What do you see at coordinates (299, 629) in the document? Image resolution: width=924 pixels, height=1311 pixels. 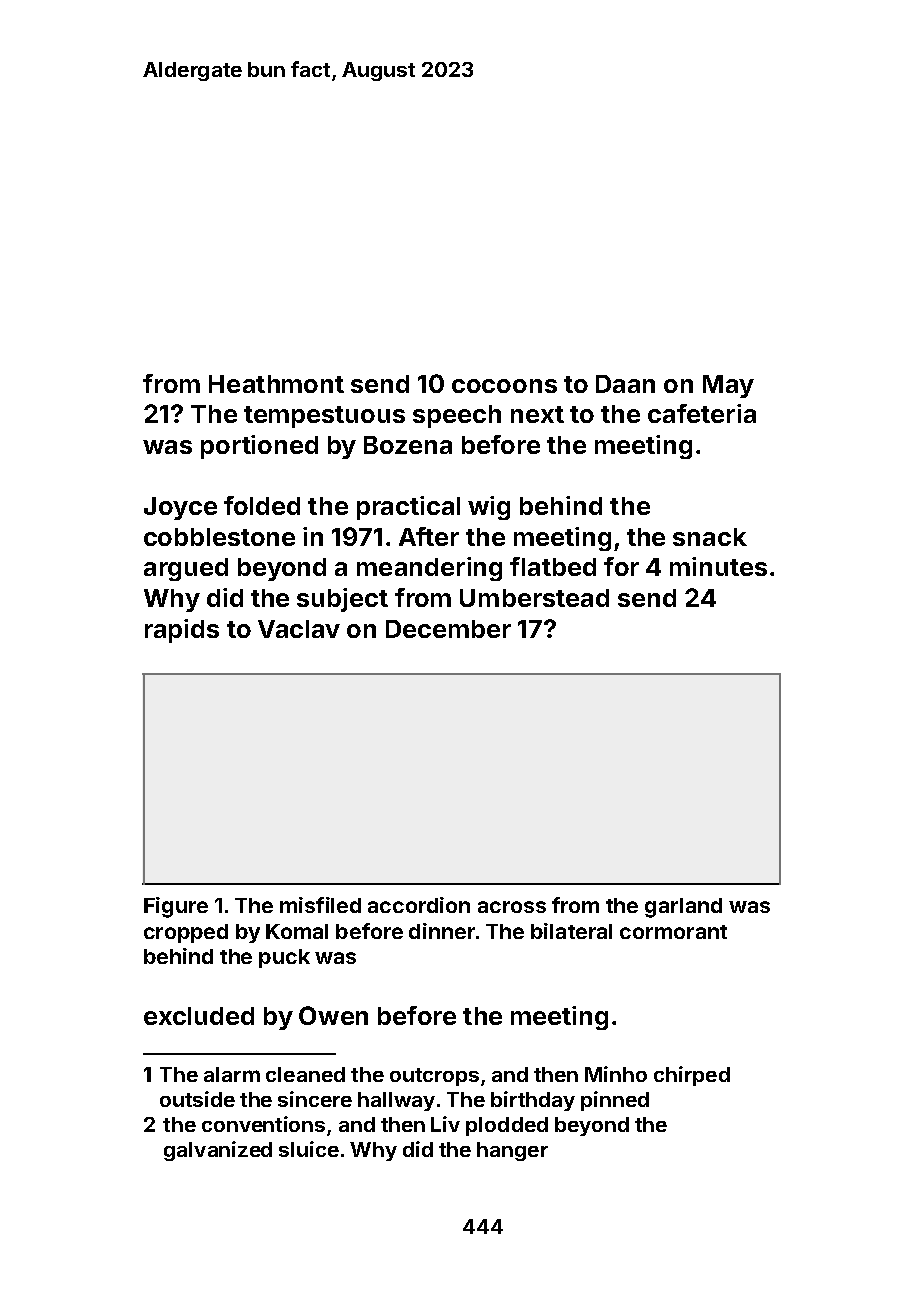 I see `Vaclav` at bounding box center [299, 629].
